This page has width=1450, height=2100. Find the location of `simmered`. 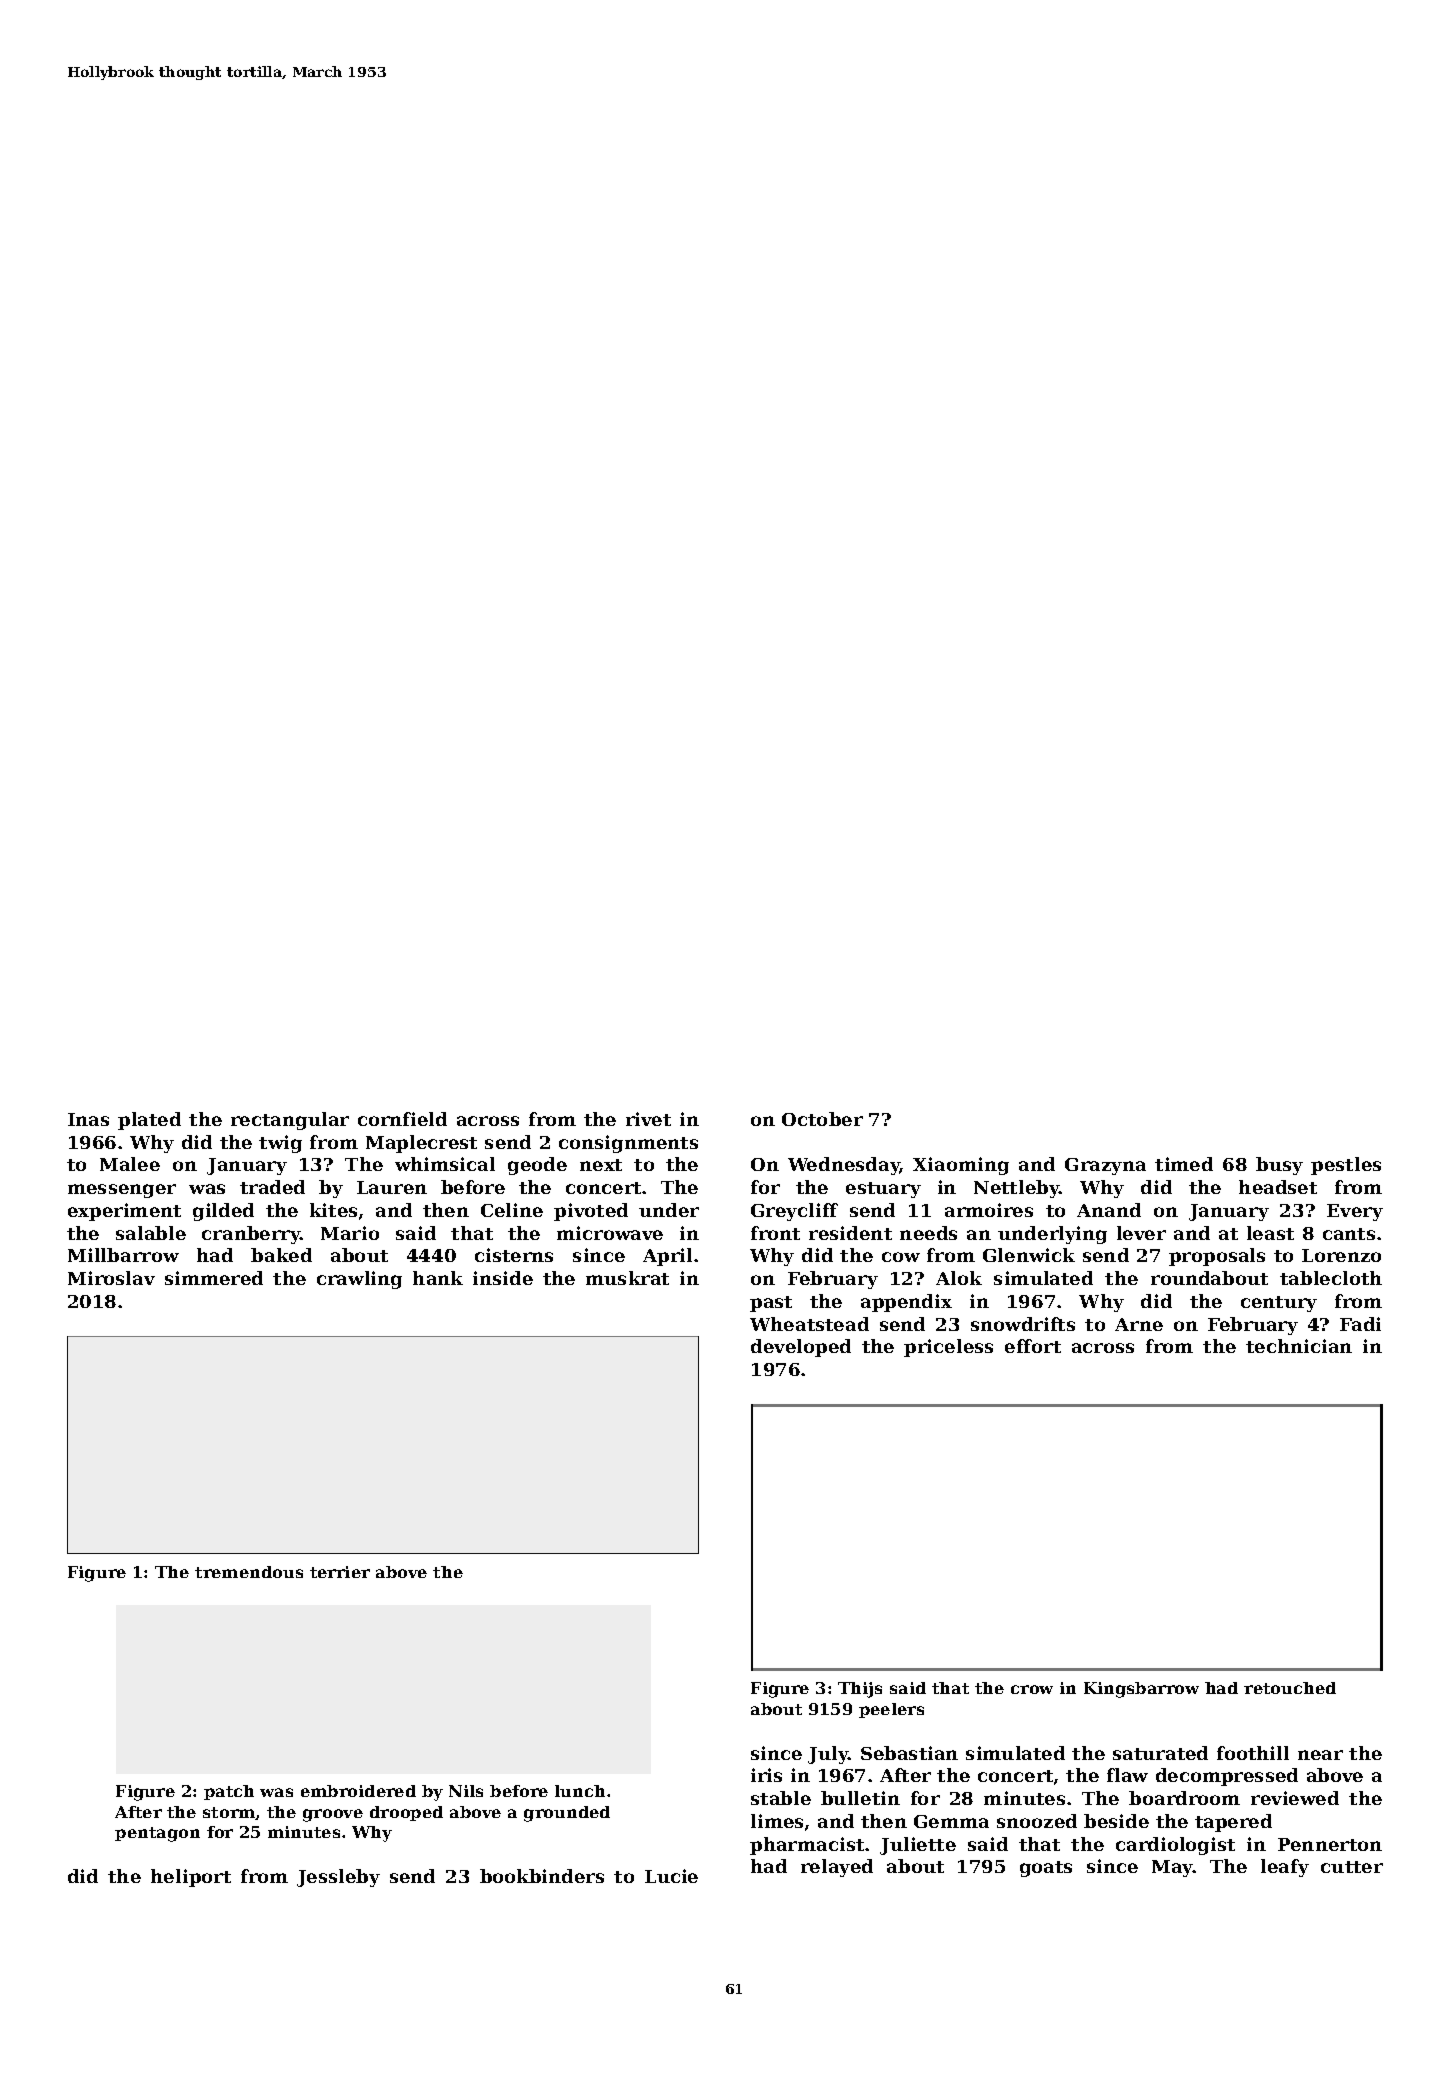

simmered is located at coordinates (214, 1278).
